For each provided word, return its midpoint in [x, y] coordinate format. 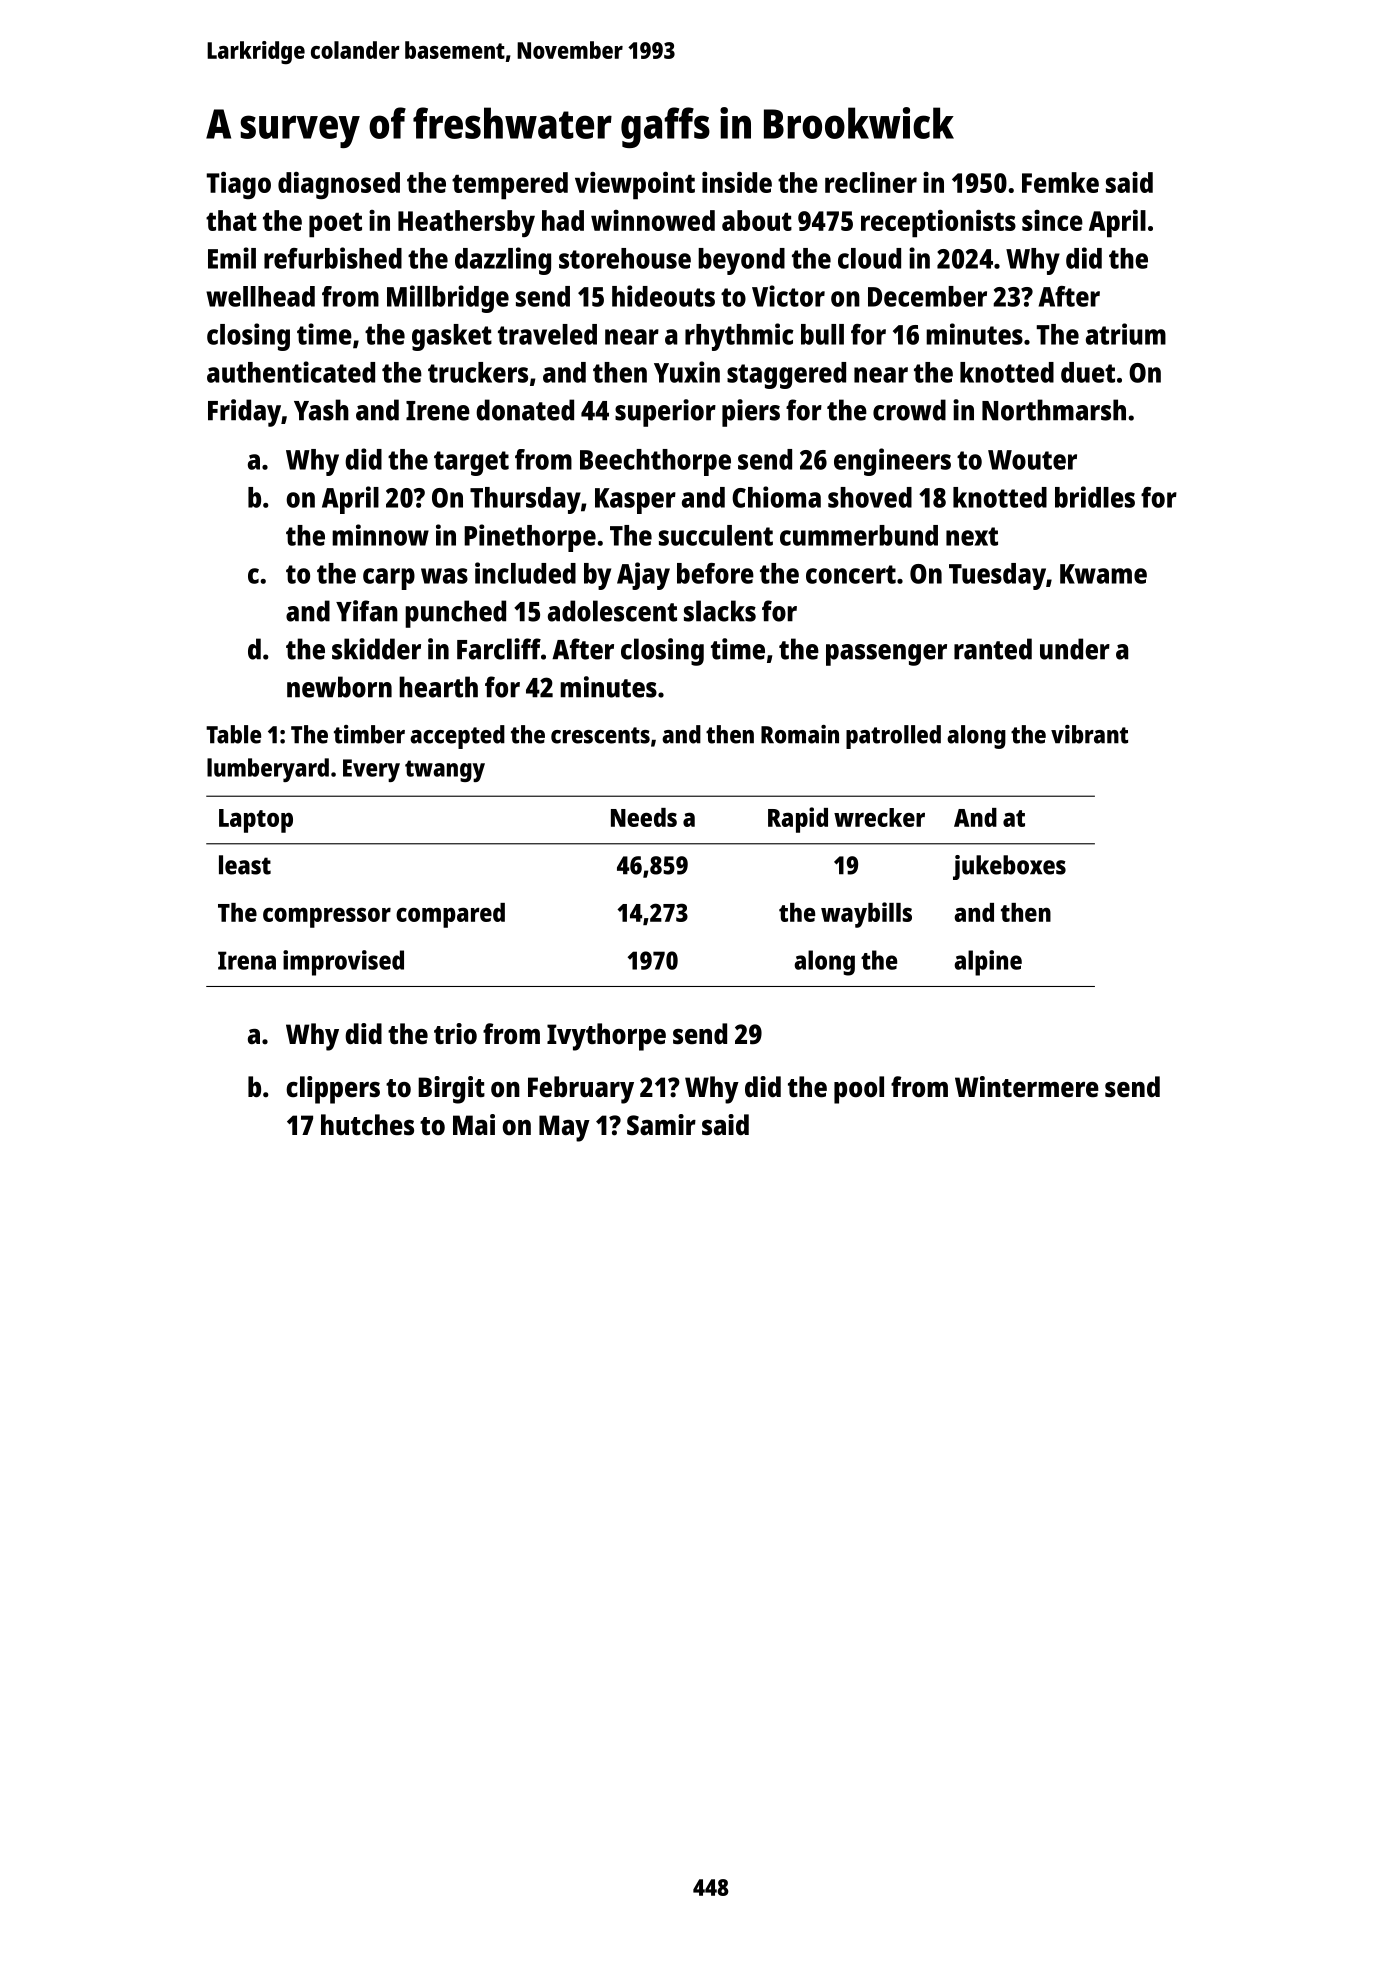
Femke [1060, 182]
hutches [367, 1124]
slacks [720, 611]
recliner [871, 182]
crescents [600, 735]
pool [859, 1090]
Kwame [1103, 574]
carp [389, 579]
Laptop [256, 821]
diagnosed [339, 185]
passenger [886, 655]
